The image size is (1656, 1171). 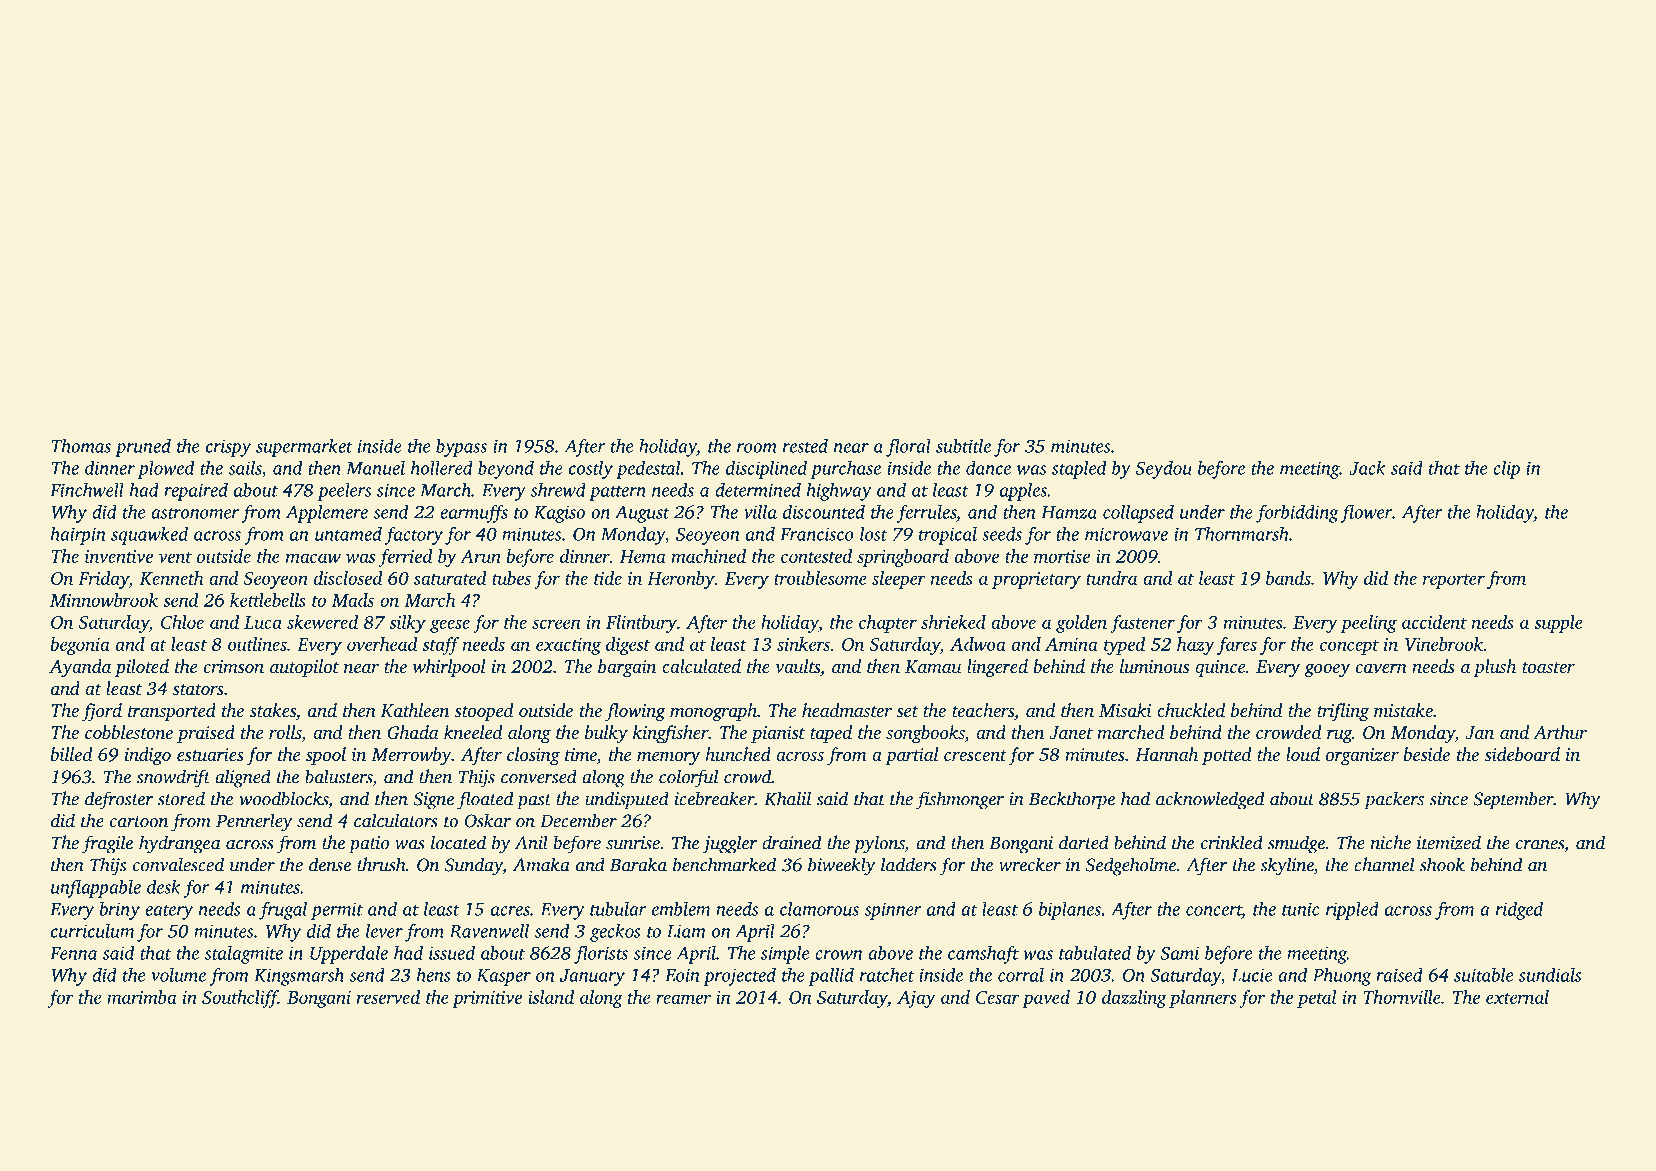 I want to click on reserved, so click(x=388, y=997).
